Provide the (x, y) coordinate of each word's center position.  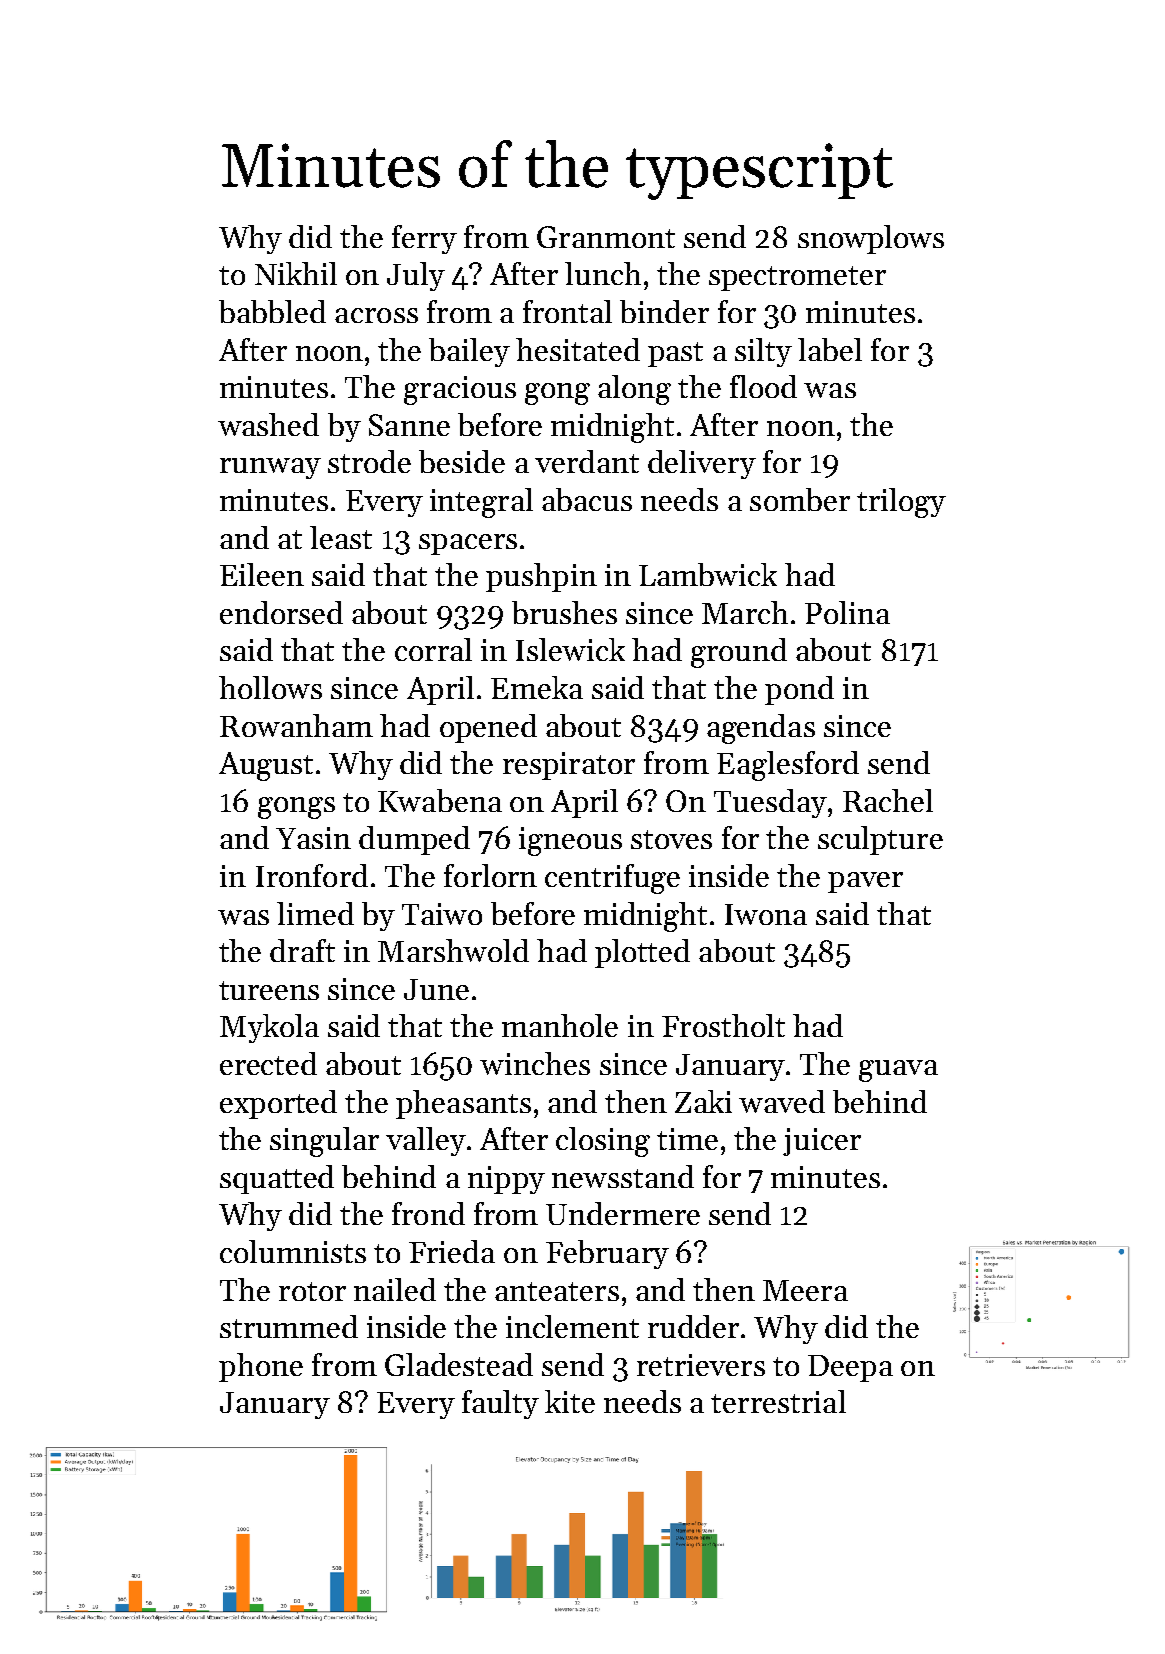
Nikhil (296, 273)
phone (261, 1367)
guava (898, 1071)
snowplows (871, 239)
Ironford (312, 875)
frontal (567, 311)
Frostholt (723, 1025)
